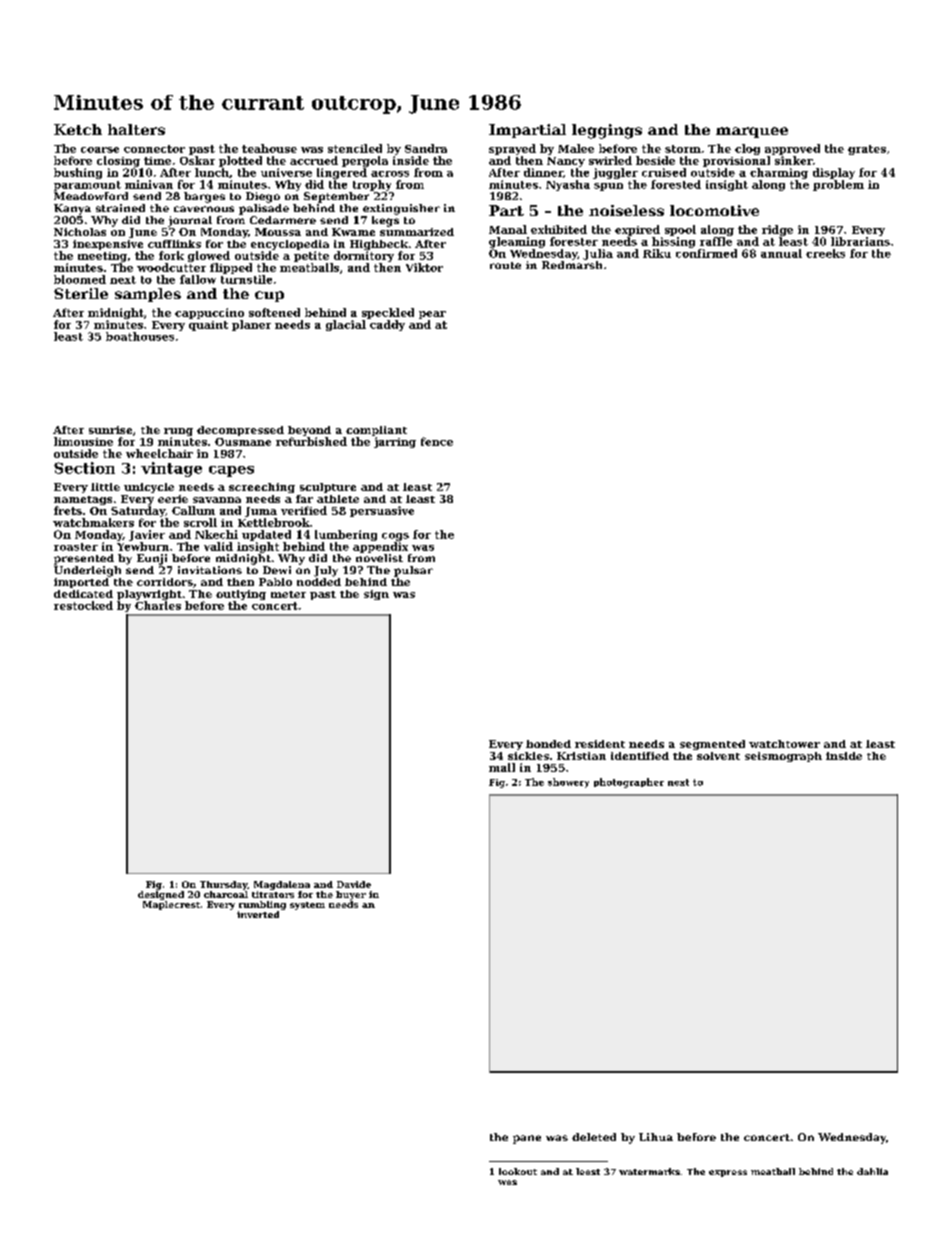 The height and width of the document is (1233, 952). I want to click on lookout, so click(518, 1171).
